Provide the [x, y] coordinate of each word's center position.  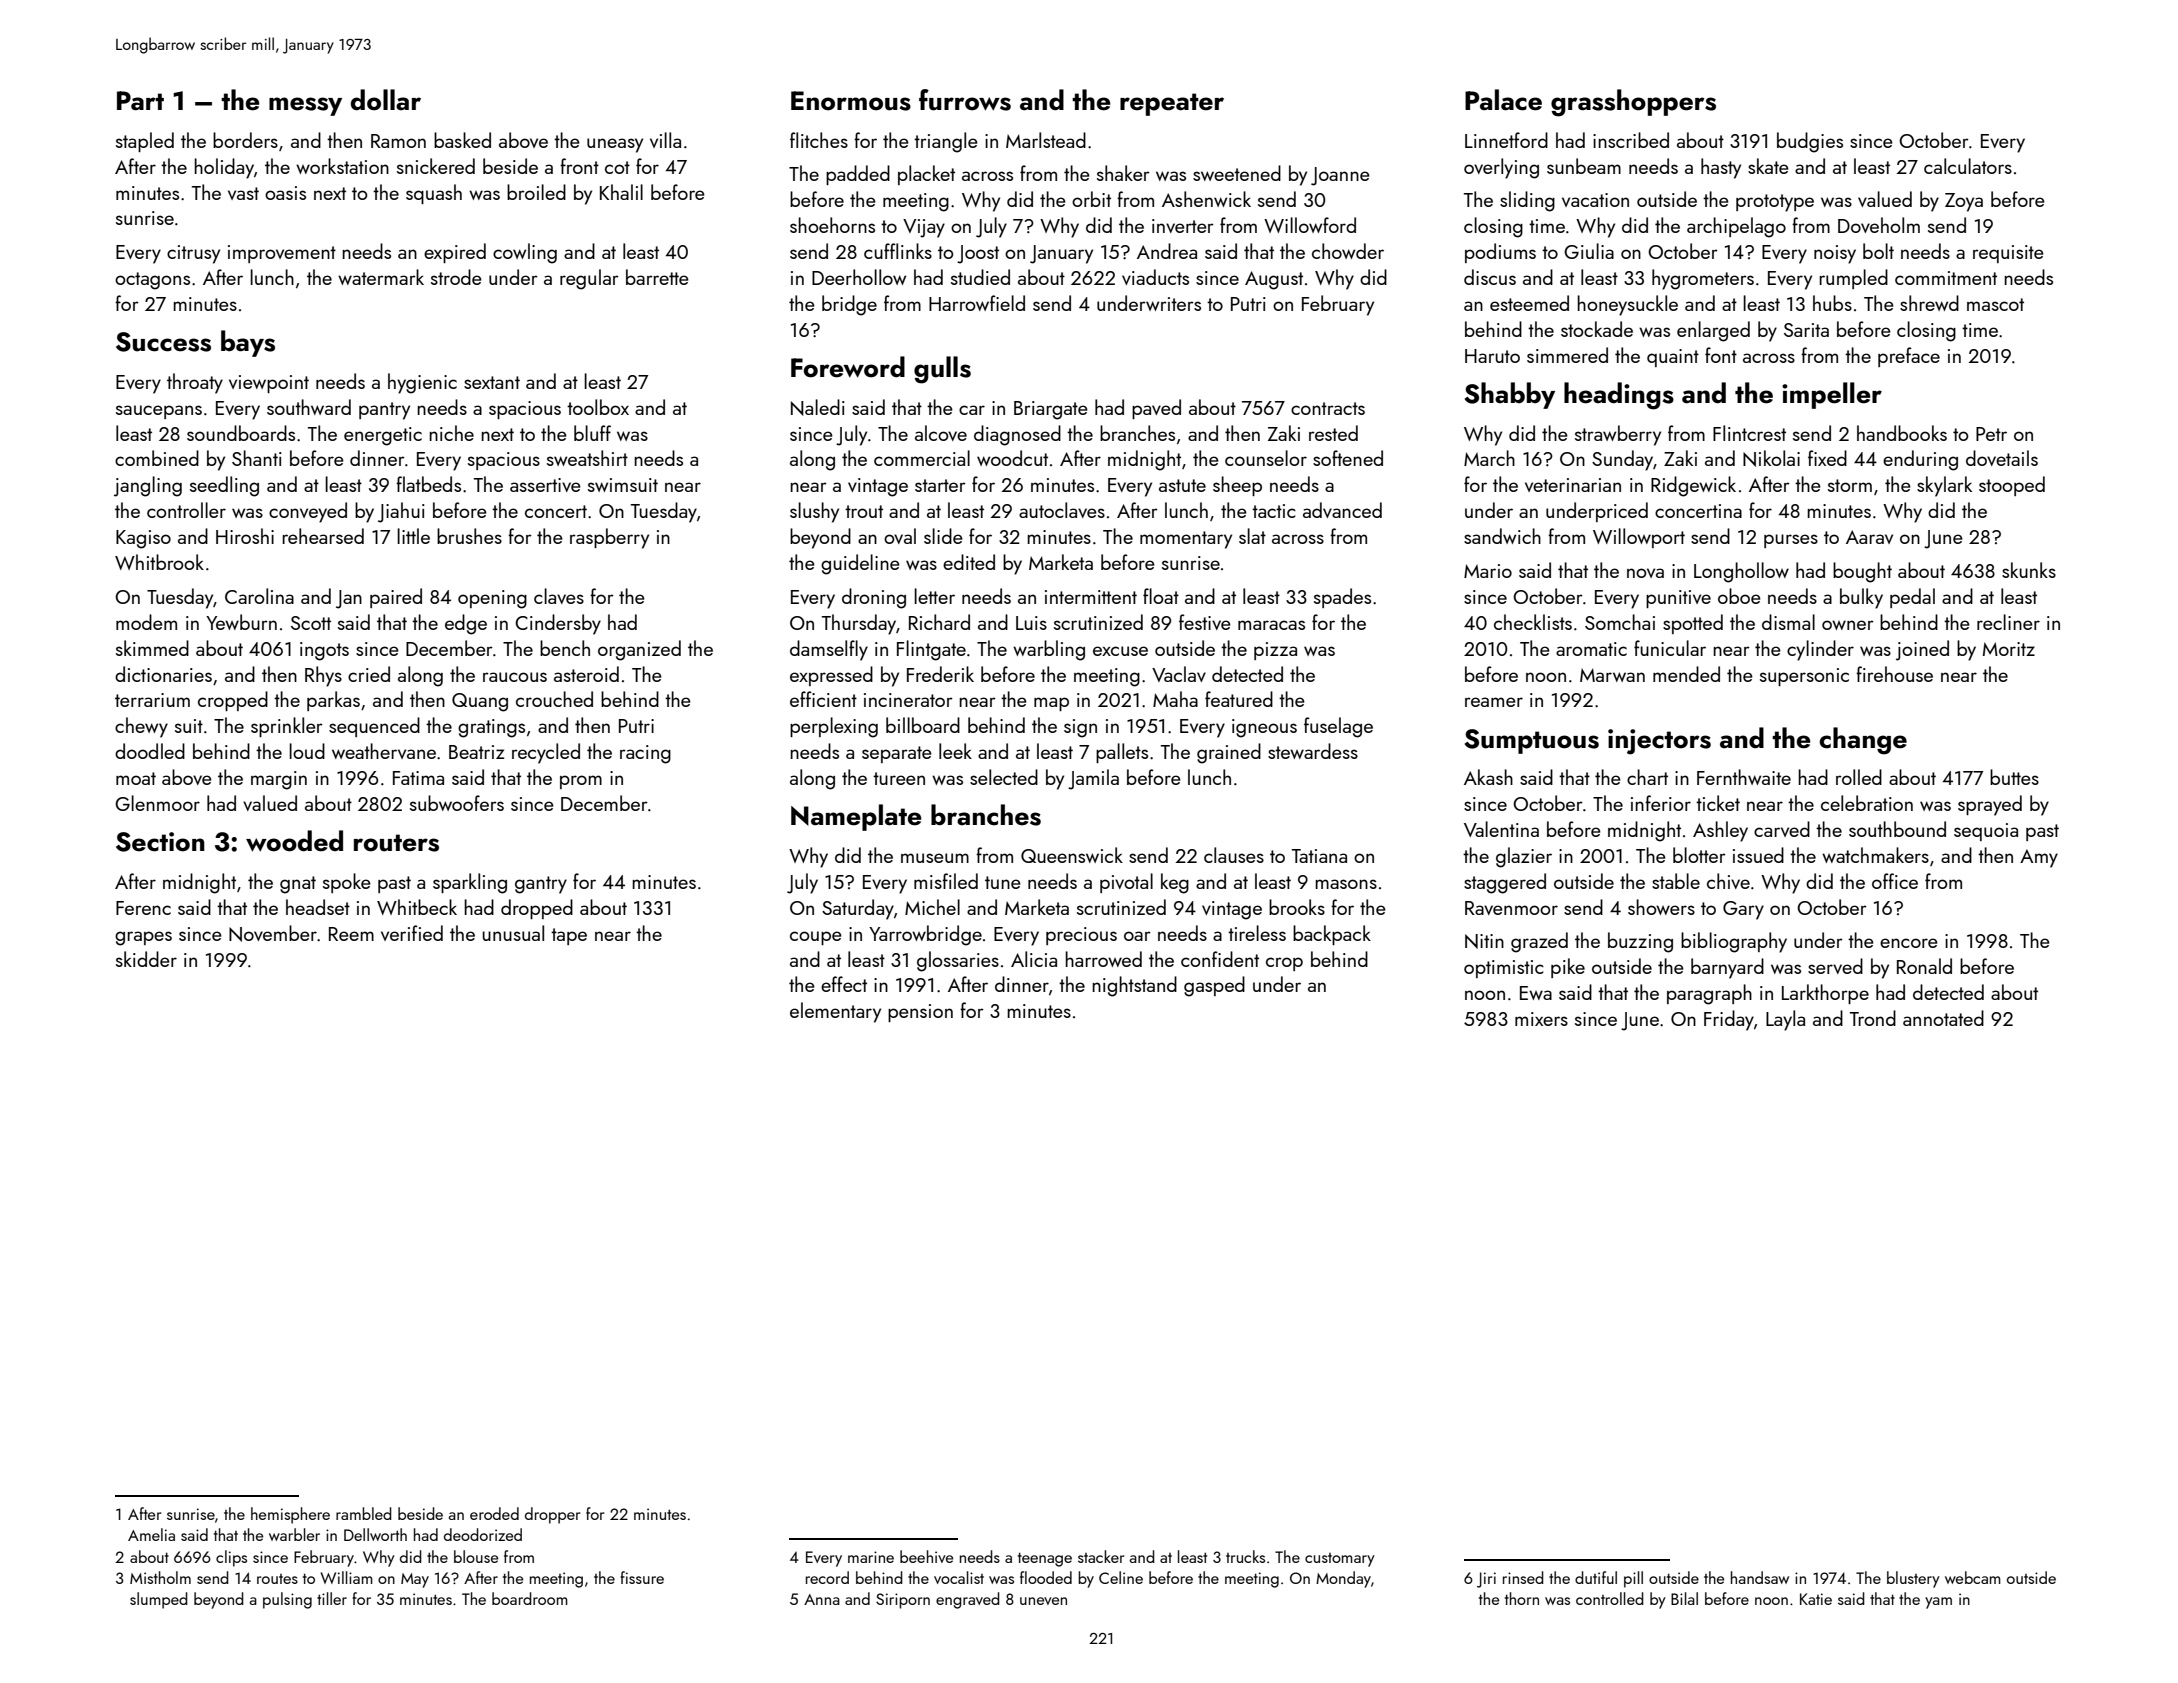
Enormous [851, 101]
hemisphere [290, 1515]
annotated [1943, 1018]
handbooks [1902, 433]
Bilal [1684, 1598]
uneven [1043, 1601]
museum [935, 858]
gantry [541, 885]
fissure [642, 1577]
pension [920, 1013]
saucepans [159, 412]
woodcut [1012, 458]
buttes [2014, 777]
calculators [1968, 166]
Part [140, 101]
